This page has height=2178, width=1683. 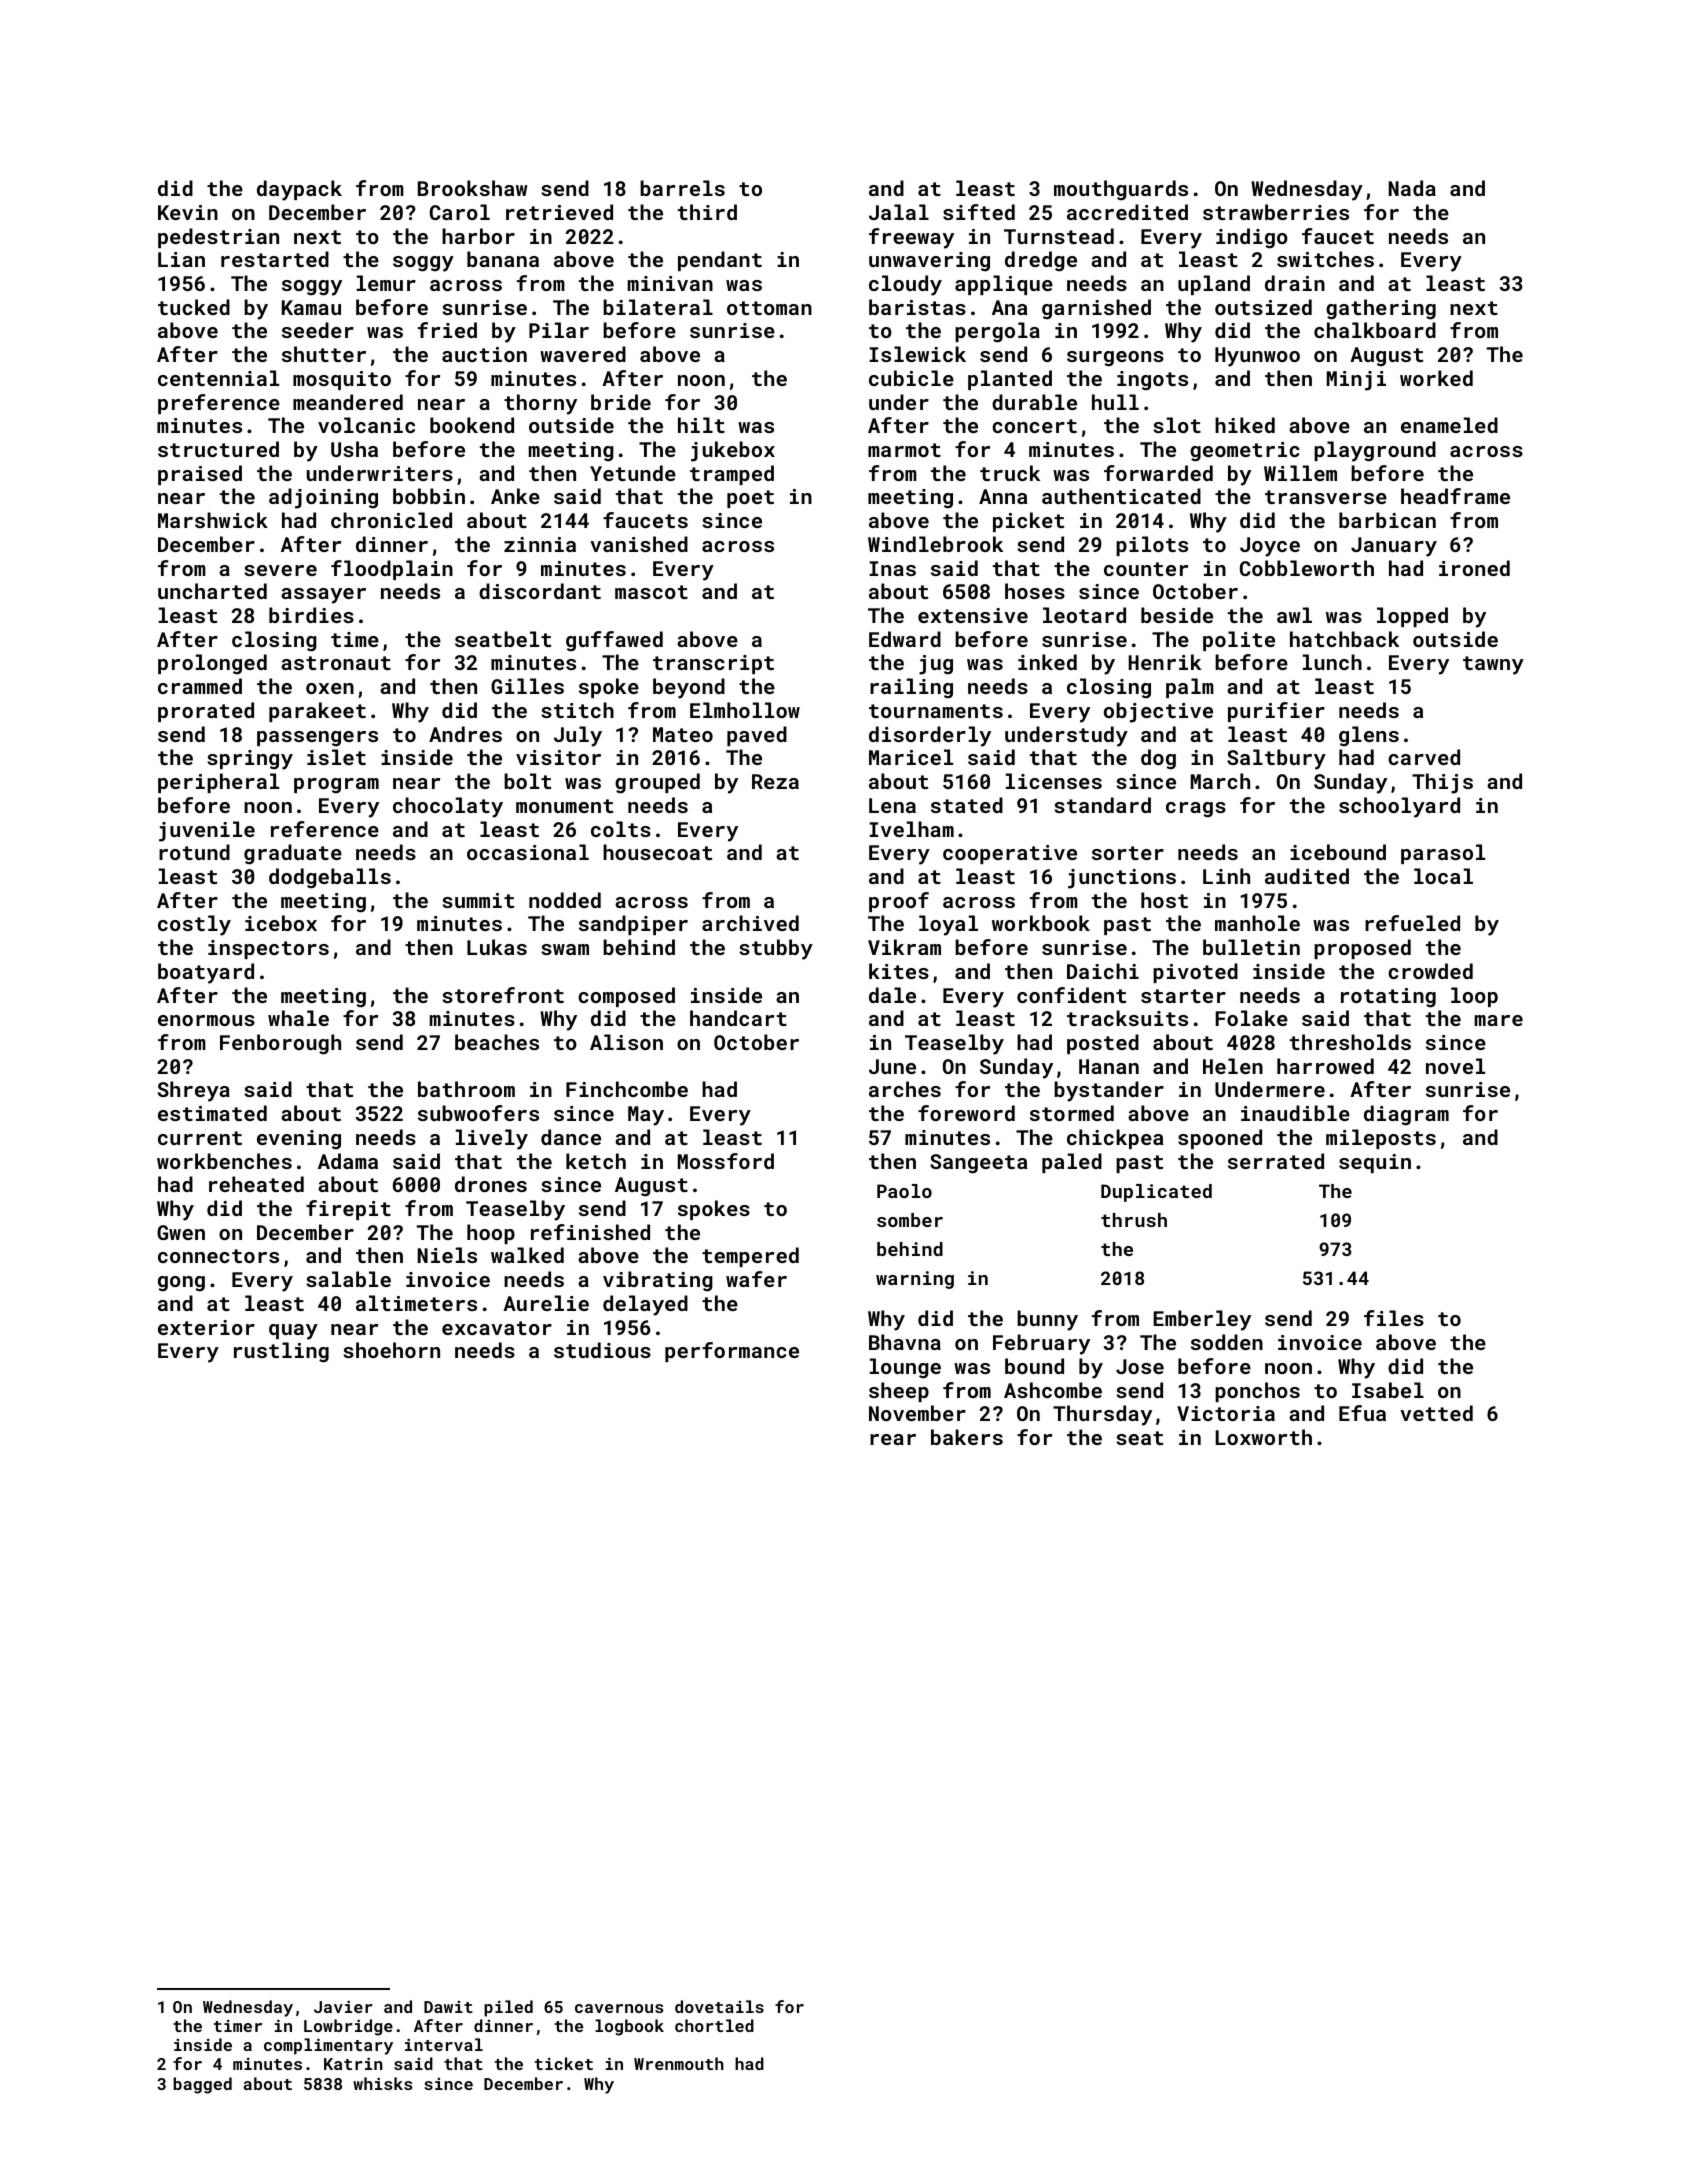 I want to click on proposed, so click(x=1362, y=949).
